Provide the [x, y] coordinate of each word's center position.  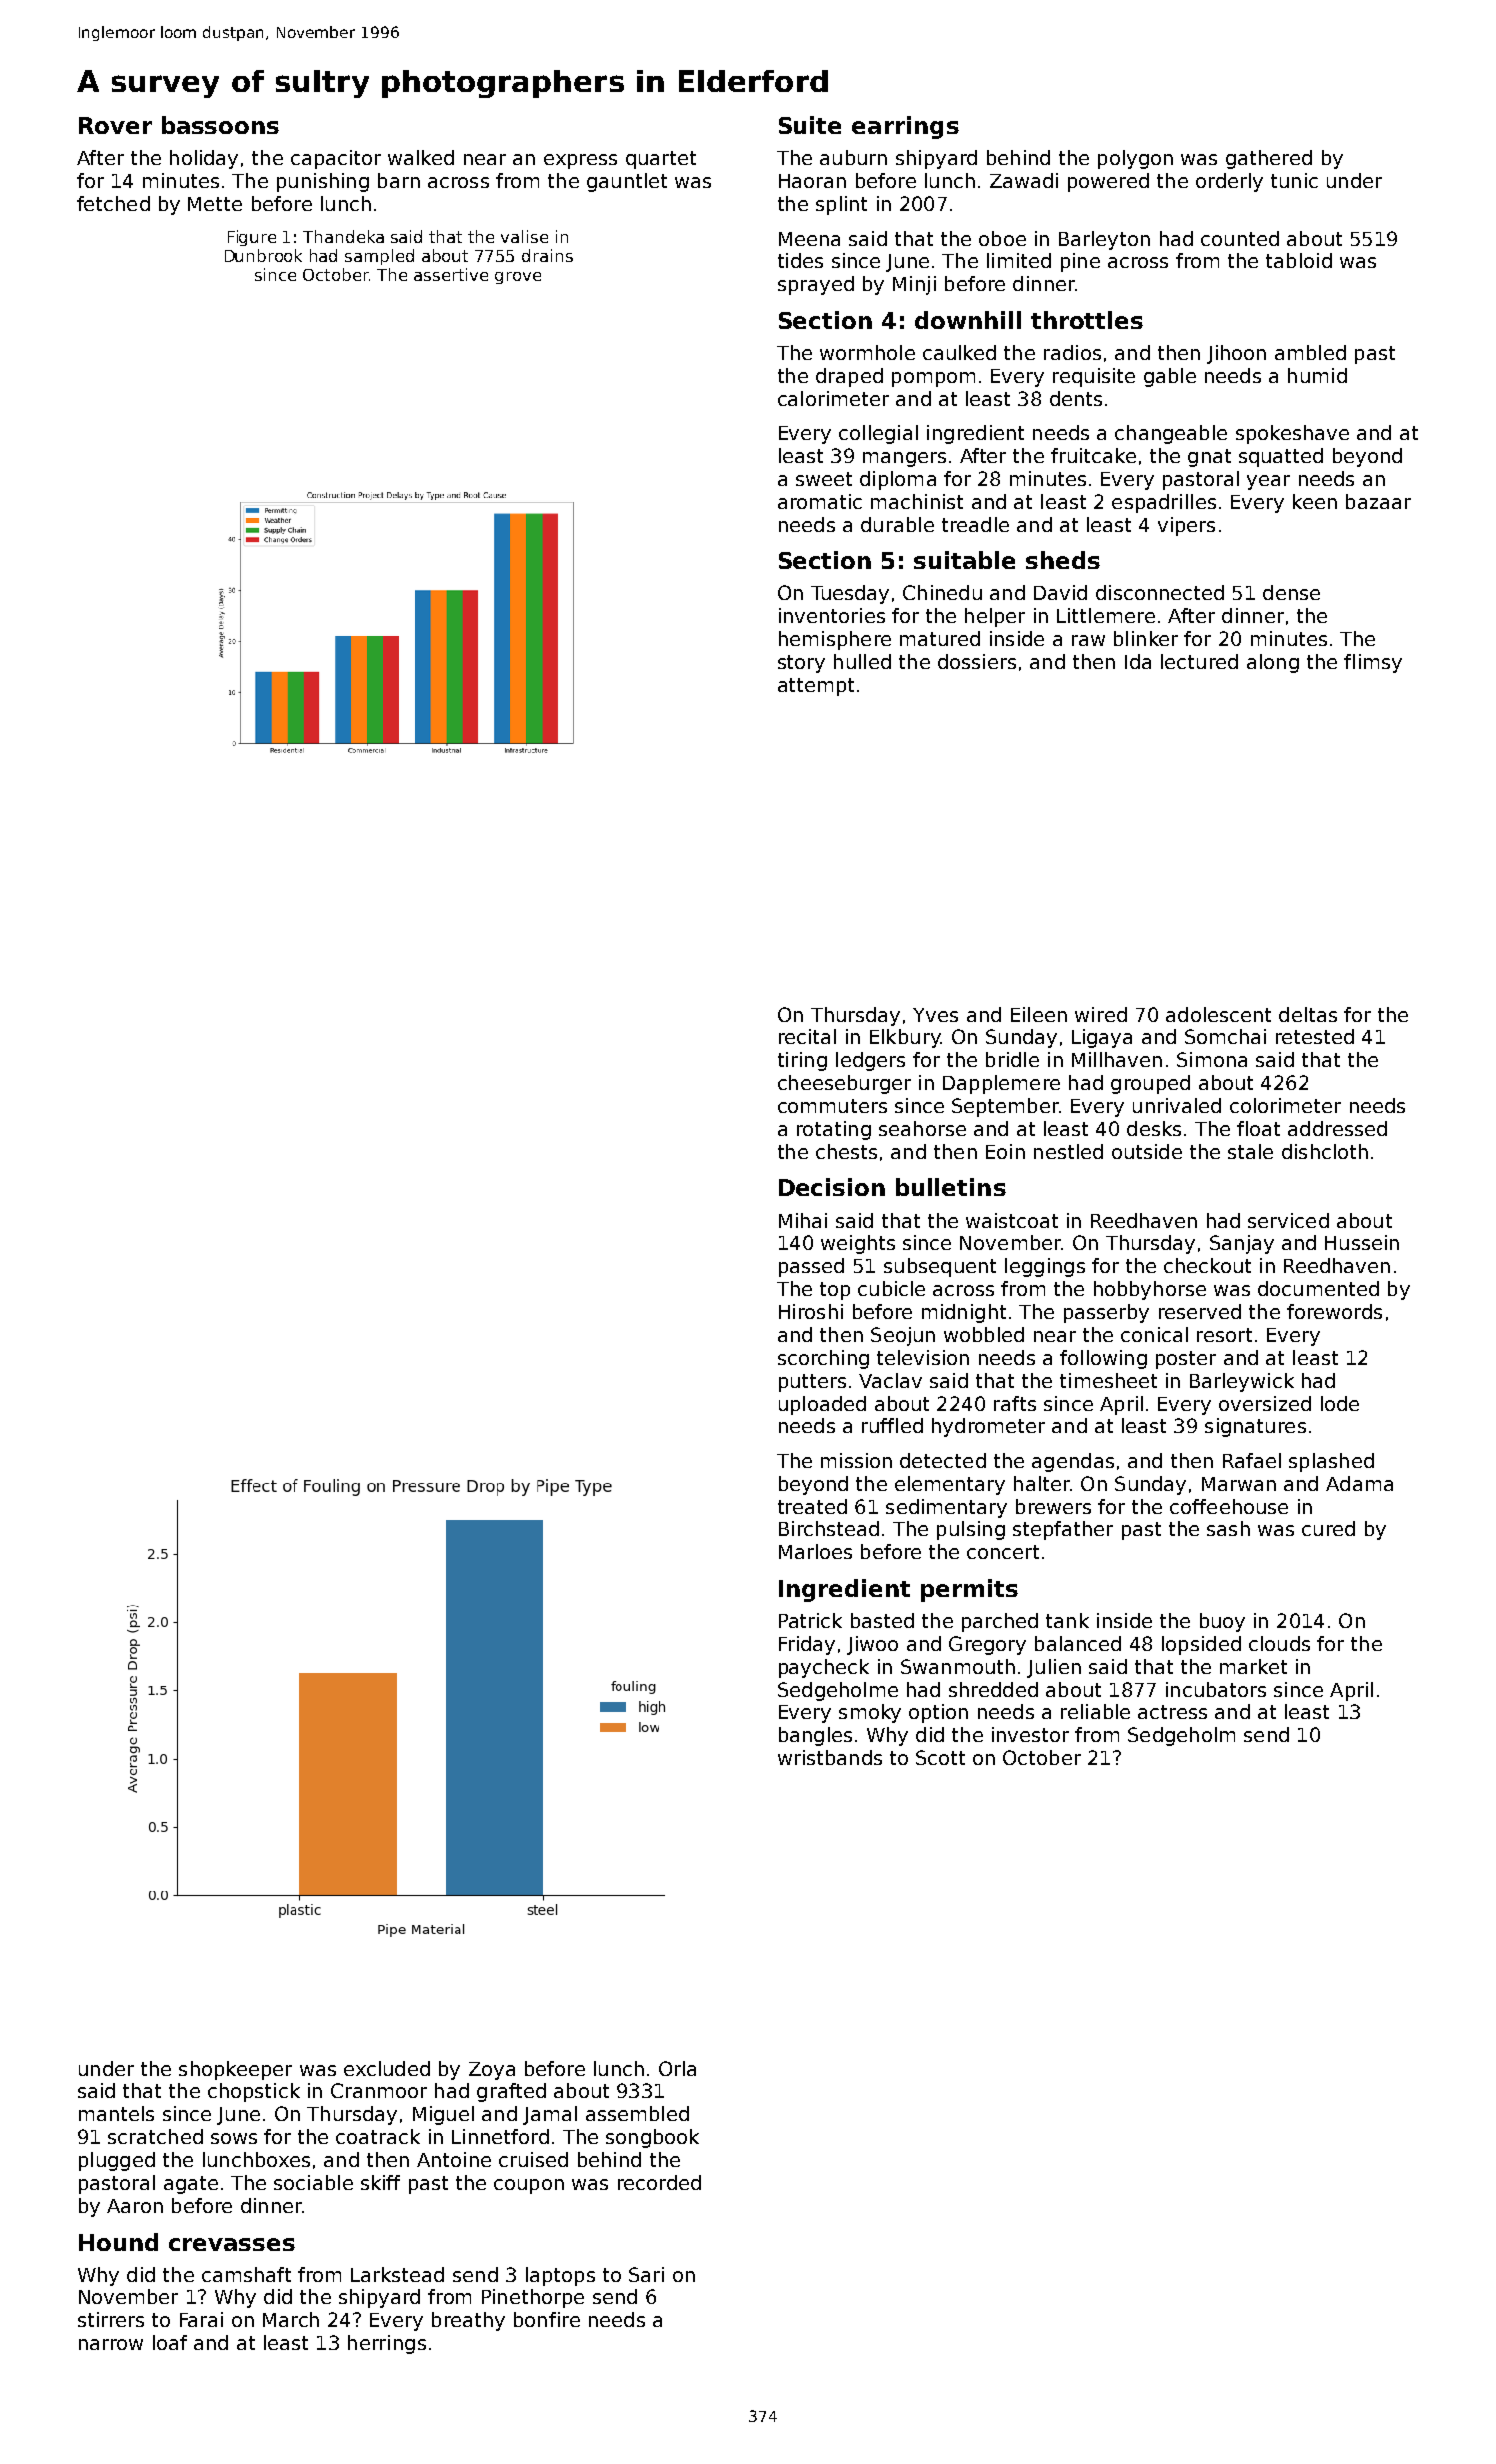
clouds [1279, 1643]
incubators [1216, 1689]
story [801, 664]
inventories [832, 615]
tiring [802, 1061]
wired [1101, 1014]
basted [882, 1620]
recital [807, 1036]
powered [1108, 182]
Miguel [443, 2115]
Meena [809, 239]
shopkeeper [235, 2070]
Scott [940, 1757]
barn [399, 180]
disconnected [1160, 592]
